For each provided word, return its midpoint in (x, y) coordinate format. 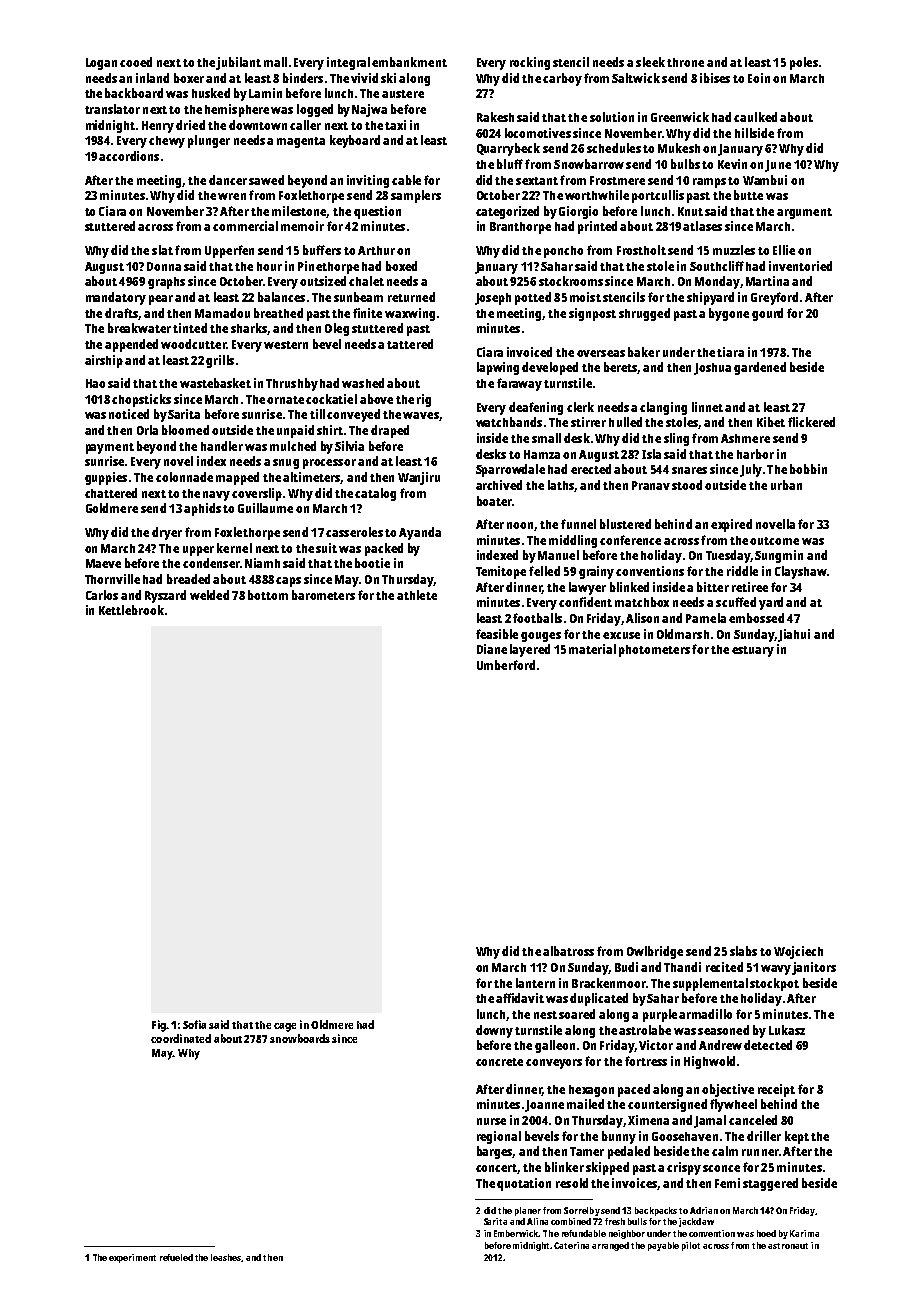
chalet (366, 281)
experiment (132, 1258)
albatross (568, 951)
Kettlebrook (131, 610)
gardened (760, 368)
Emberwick (517, 1233)
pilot (691, 1246)
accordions (129, 156)
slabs (743, 951)
